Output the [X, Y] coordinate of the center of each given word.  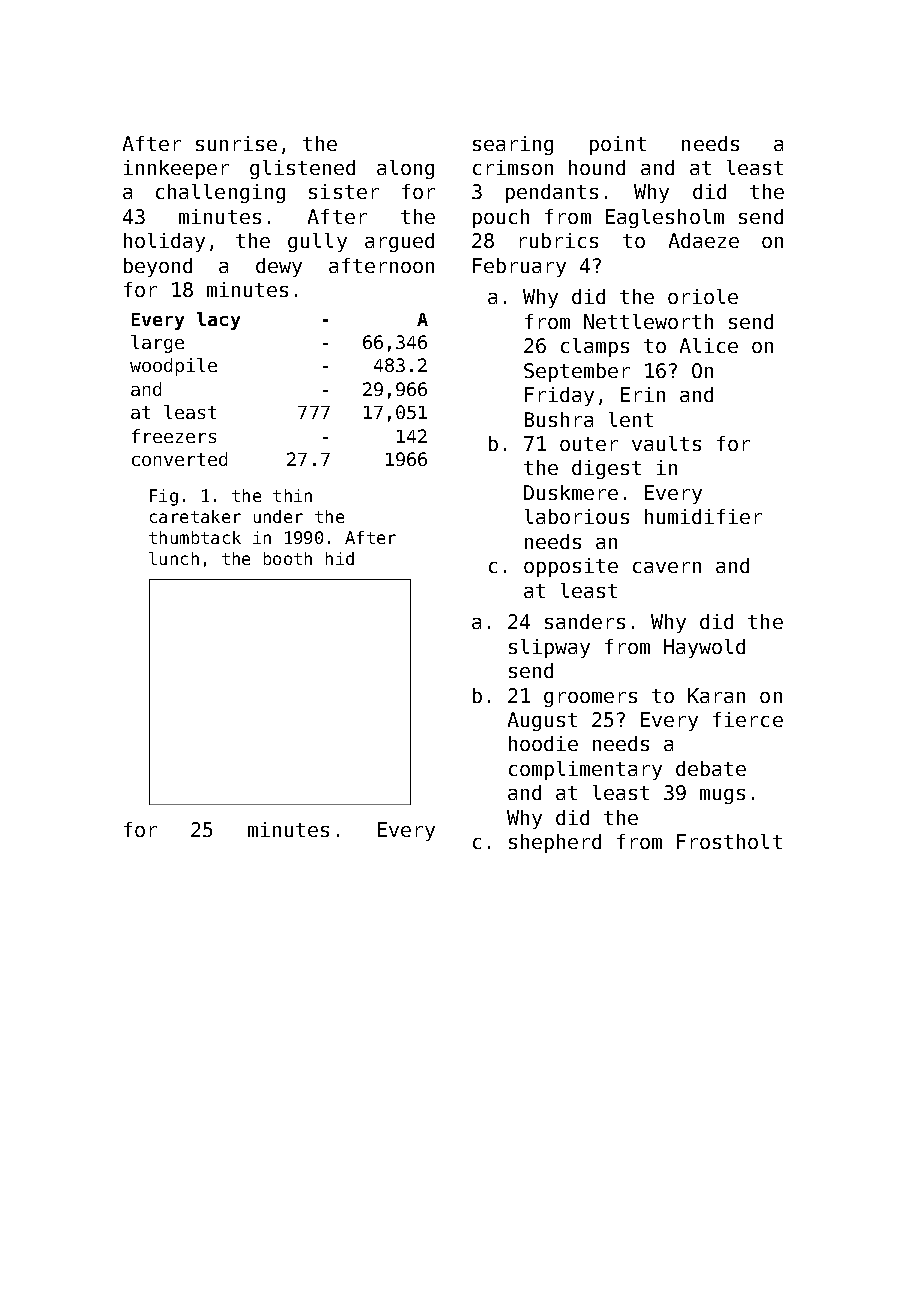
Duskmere [571, 492]
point [618, 145]
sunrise [236, 143]
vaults [666, 443]
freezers [174, 436]
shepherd [555, 843]
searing [513, 145]
